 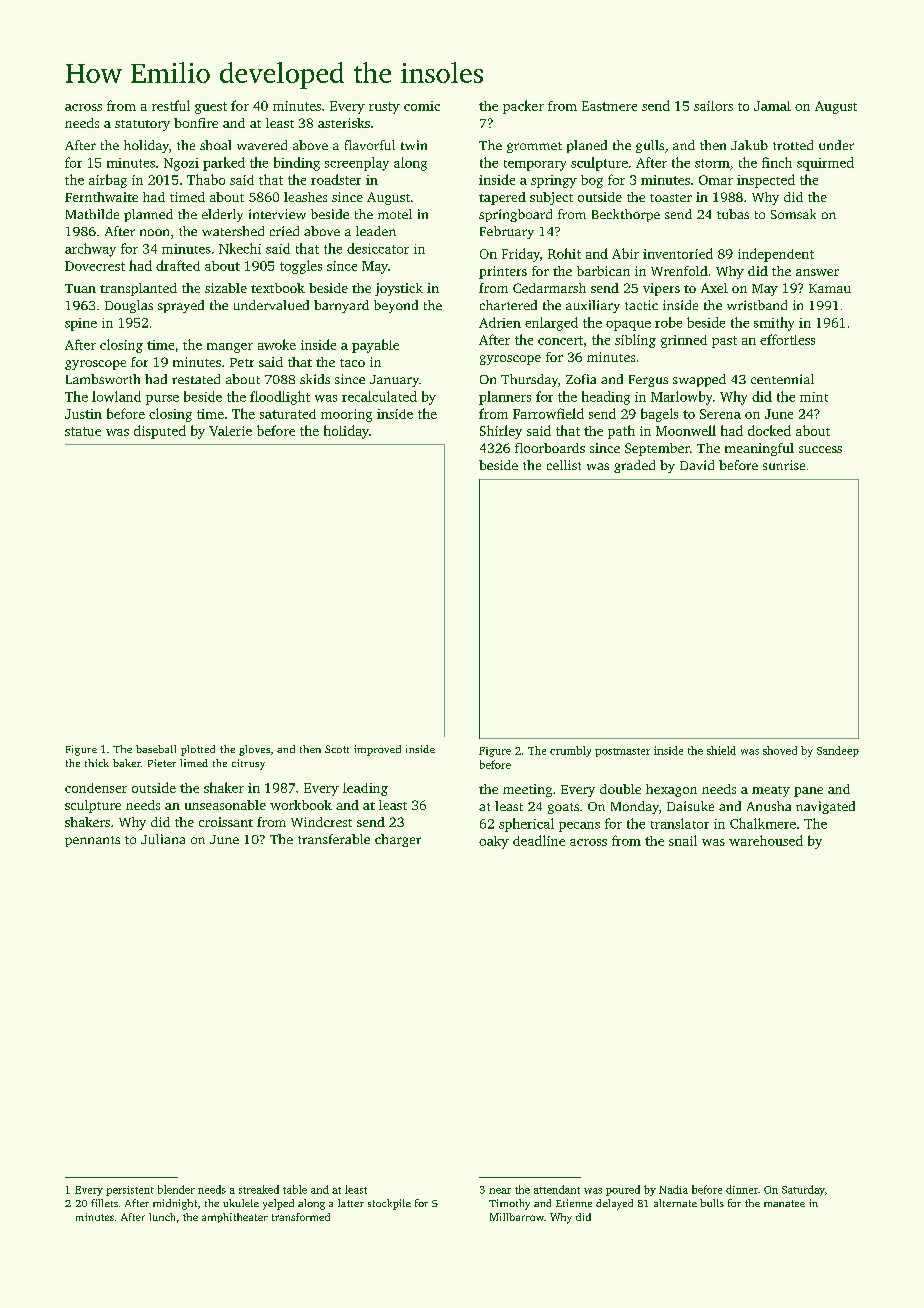 What do you see at coordinates (621, 432) in the screenshot?
I see `path` at bounding box center [621, 432].
